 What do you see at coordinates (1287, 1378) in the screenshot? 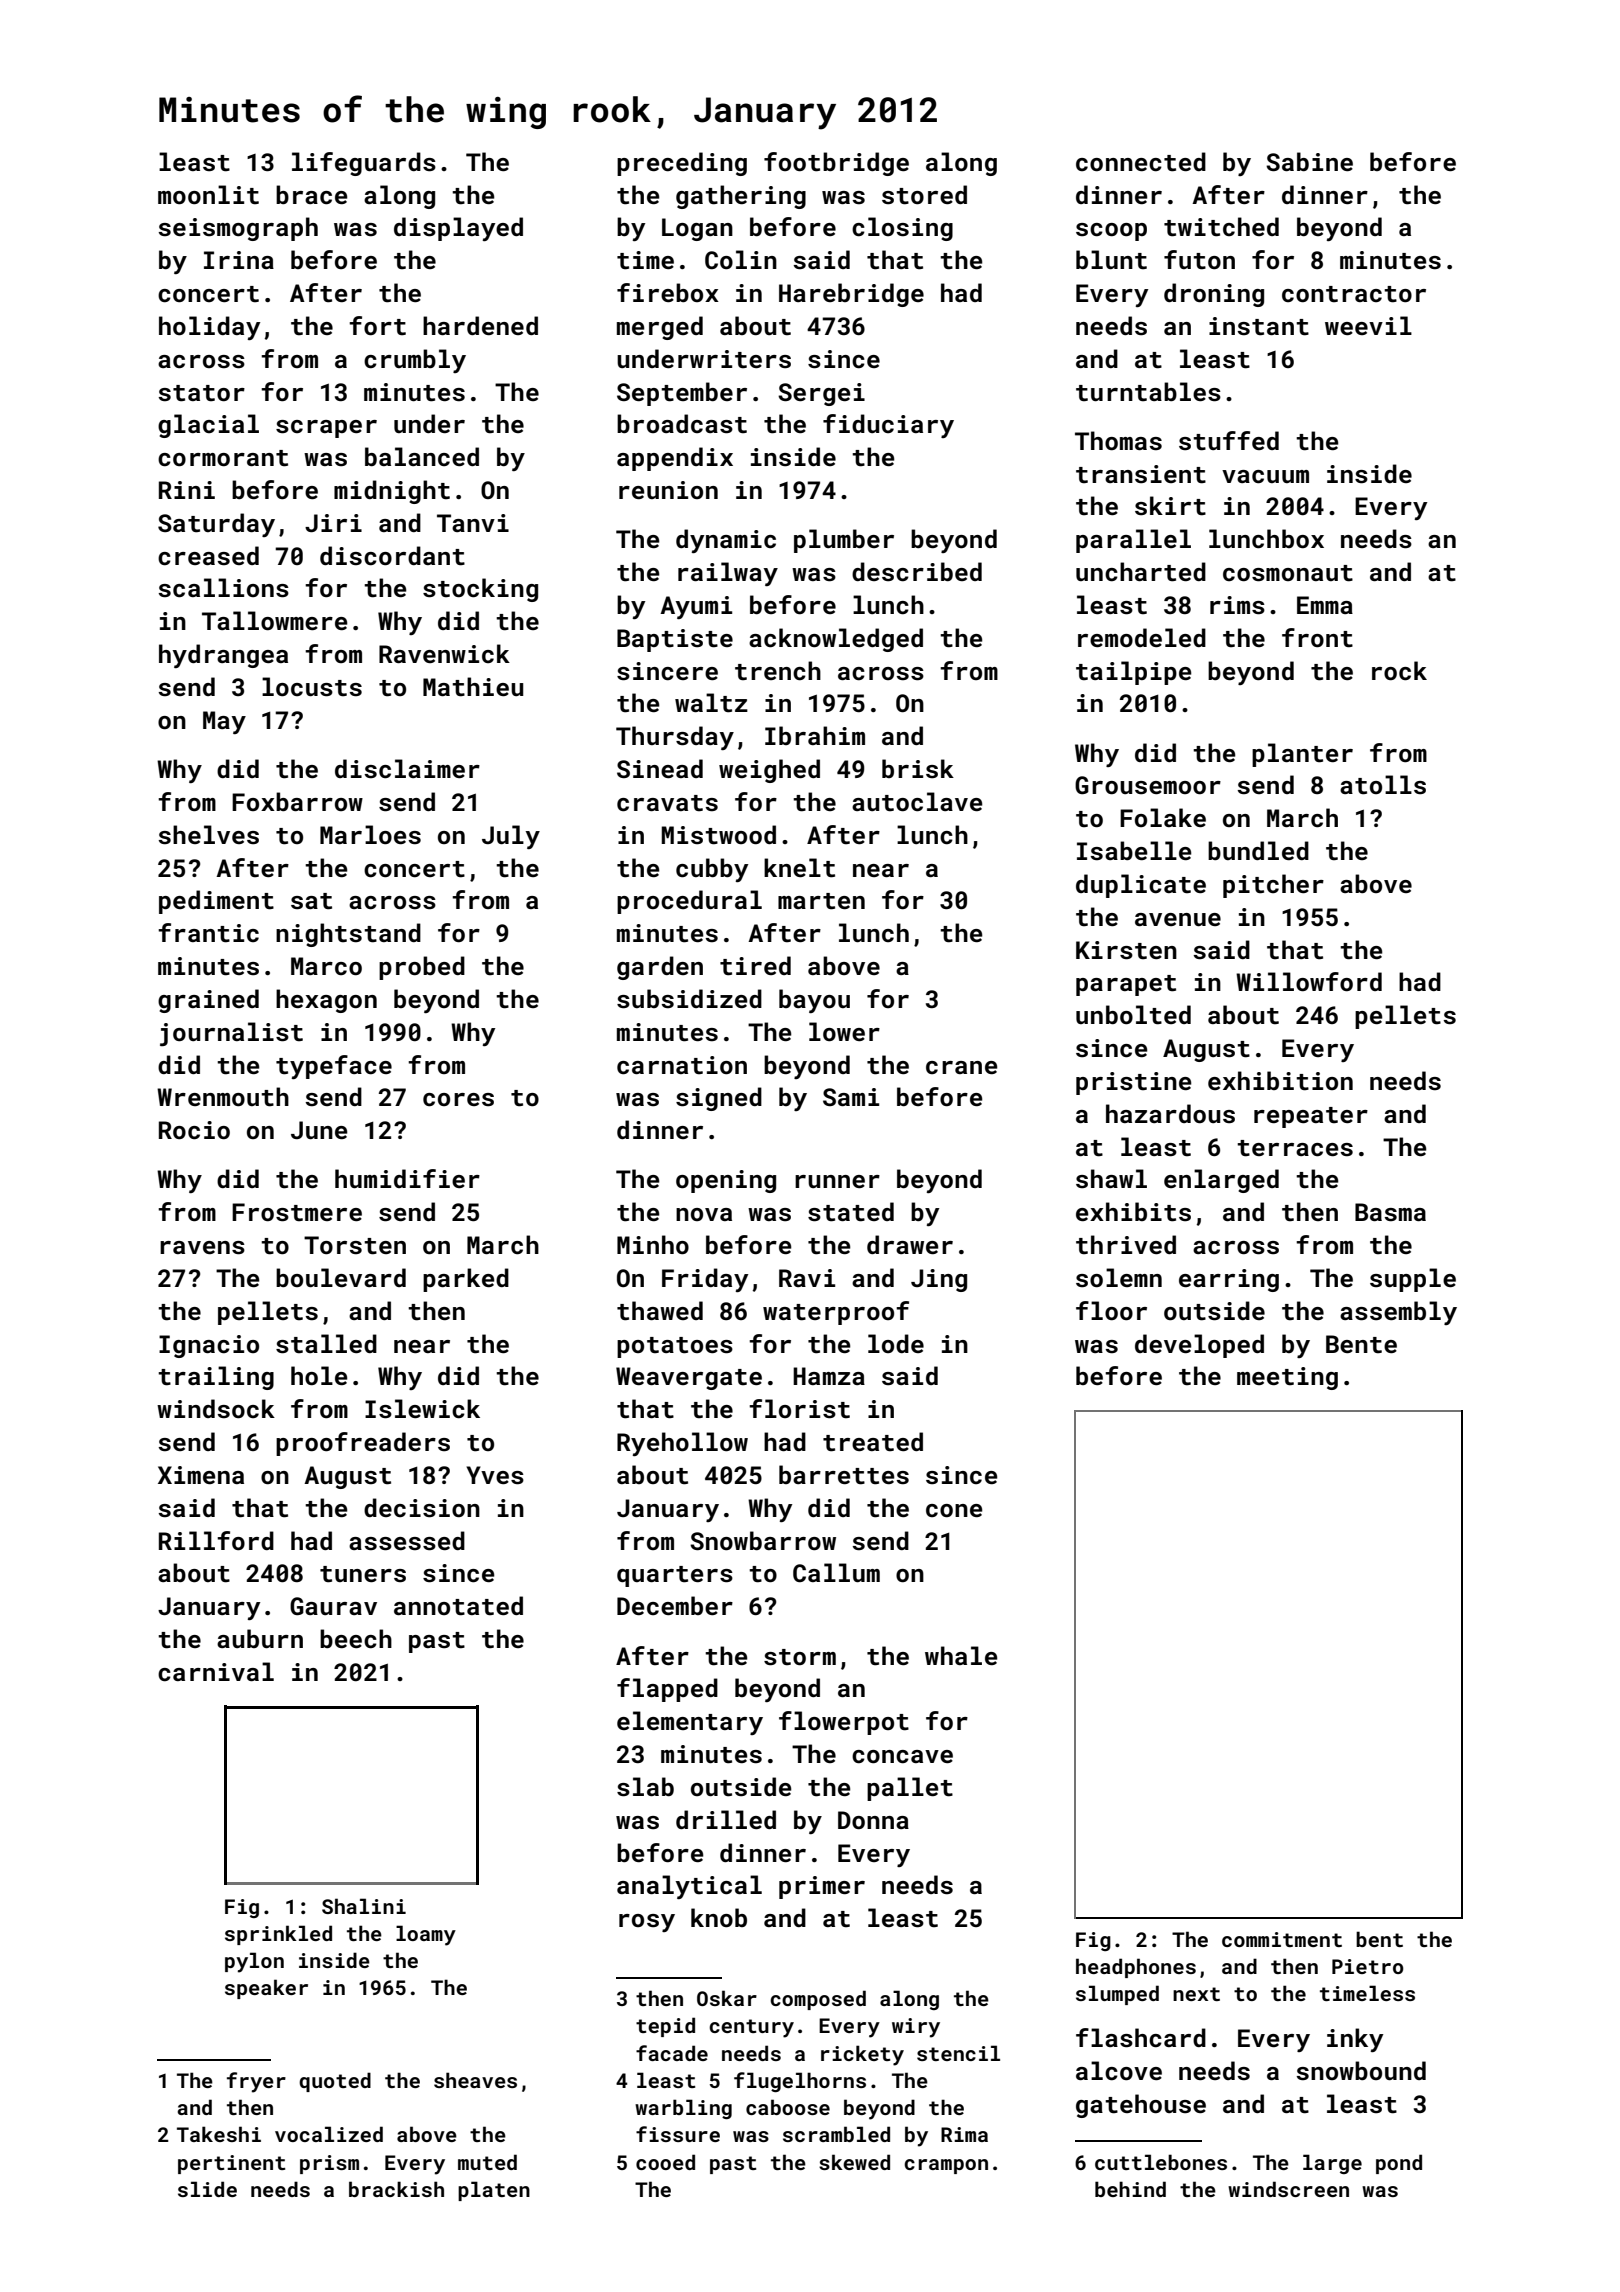
I see `meeting` at bounding box center [1287, 1378].
